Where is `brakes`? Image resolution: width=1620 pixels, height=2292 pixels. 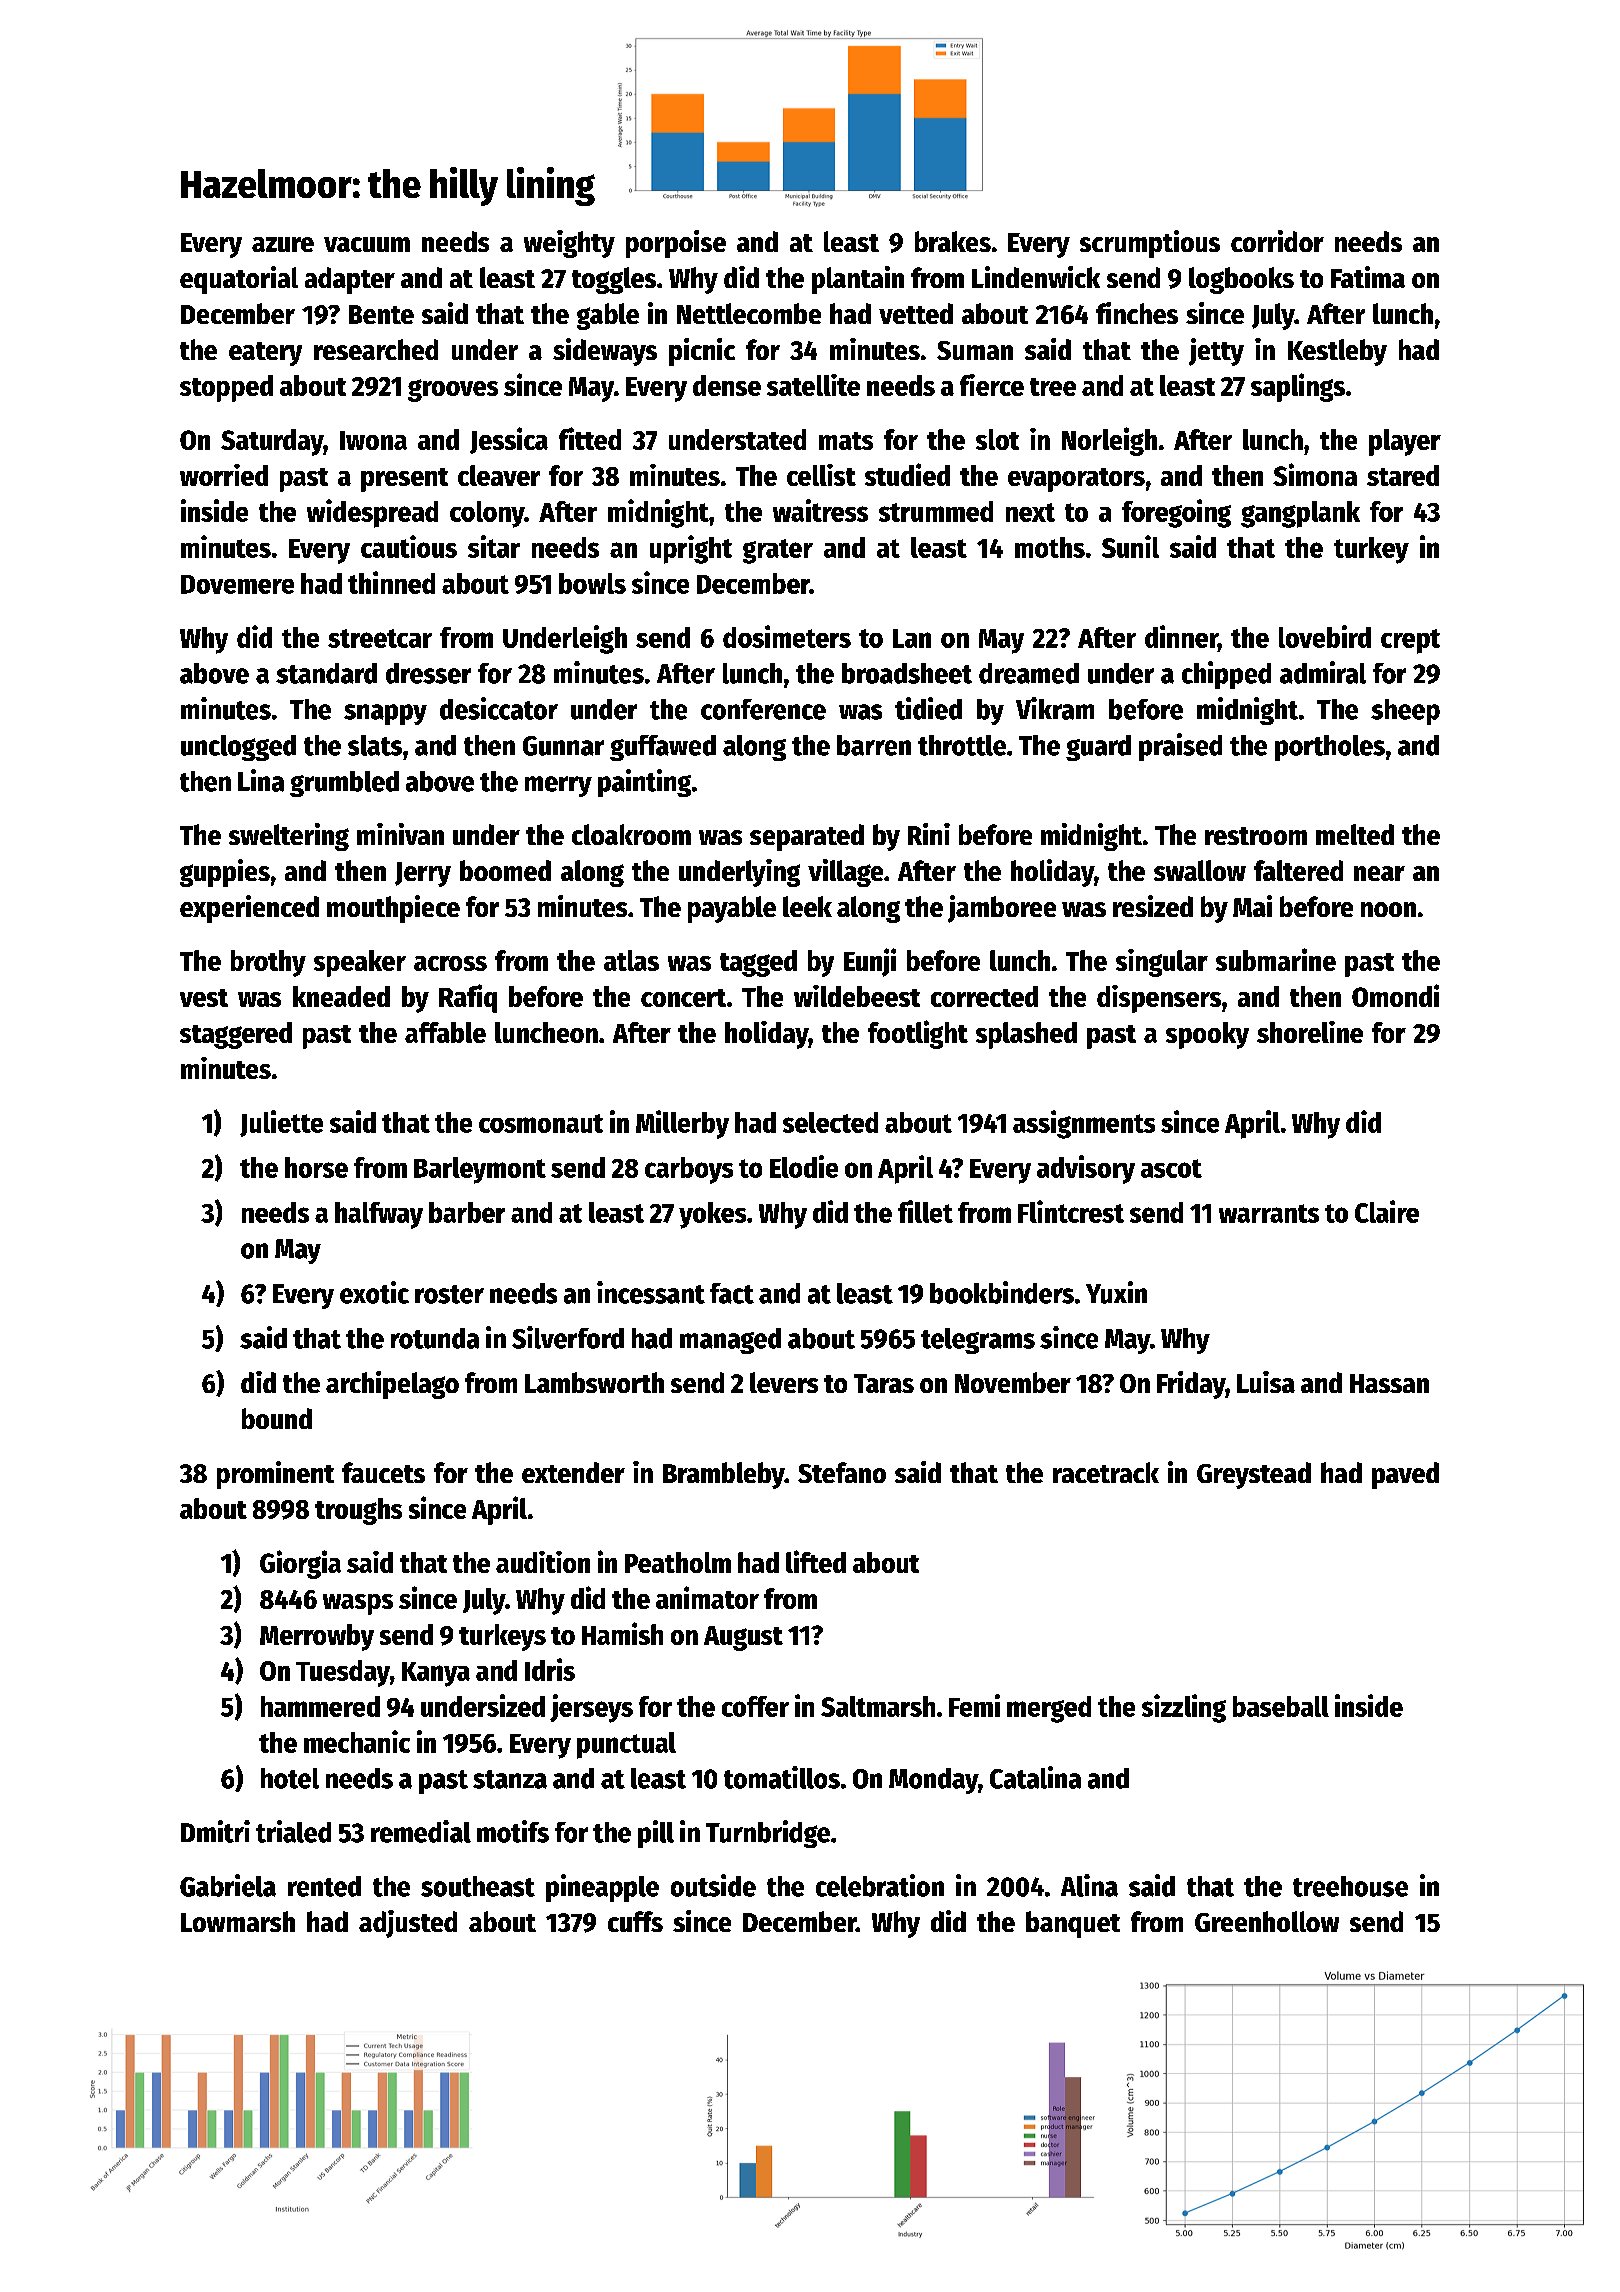
brakes is located at coordinates (953, 241).
